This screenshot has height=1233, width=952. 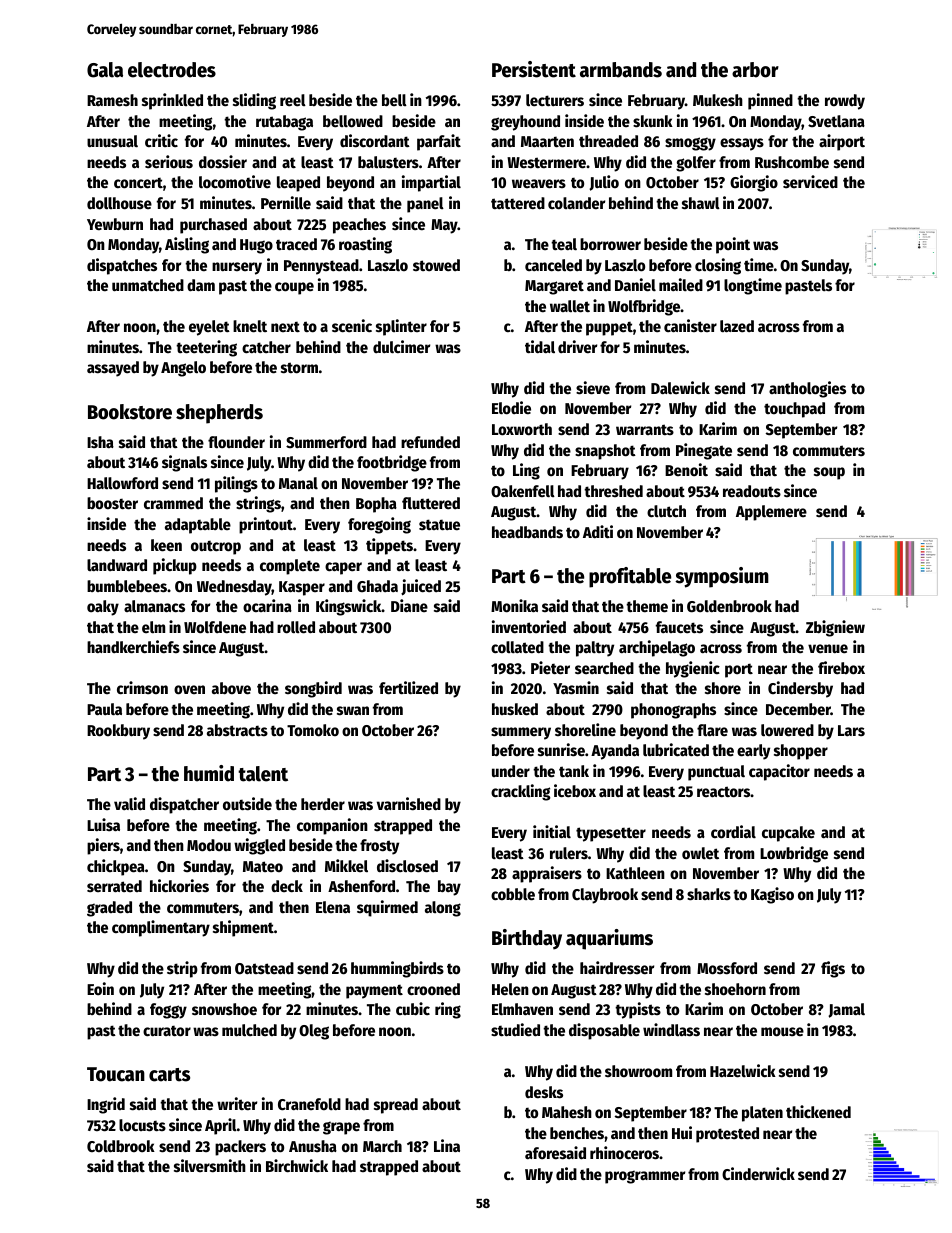 I want to click on paltry, so click(x=595, y=649).
